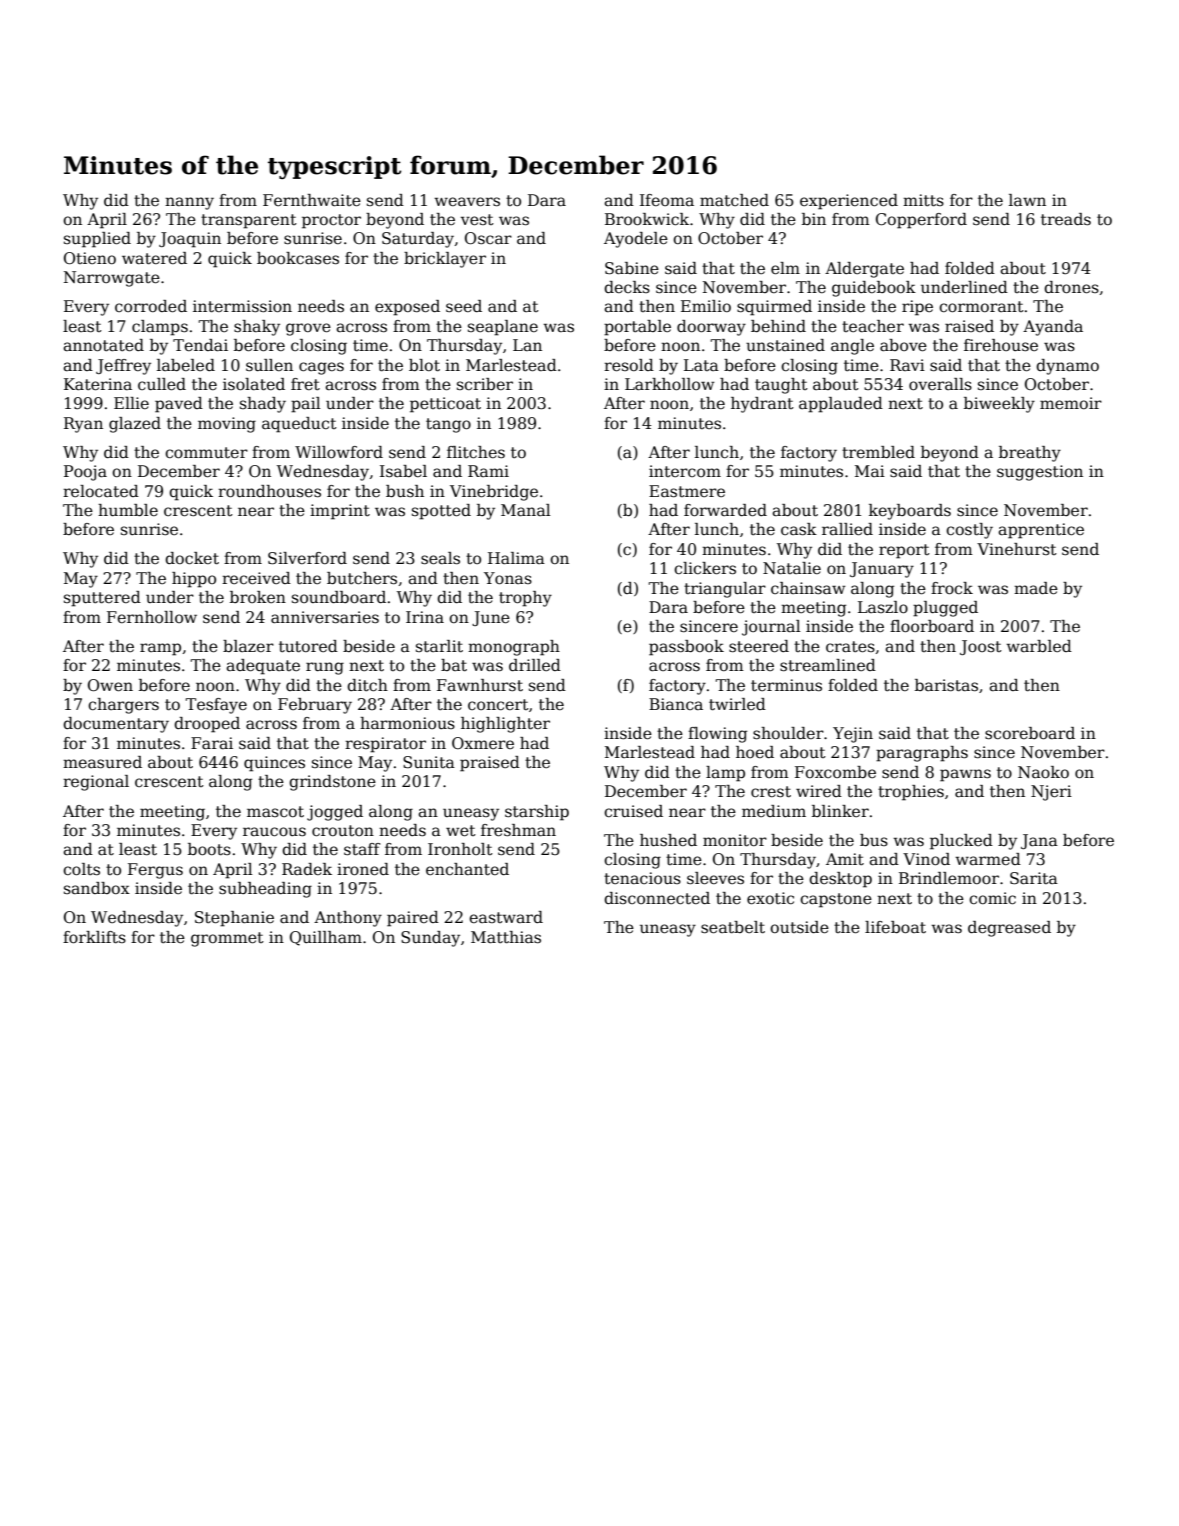 This page has width=1179, height=1526. I want to click on lawn, so click(1027, 200).
